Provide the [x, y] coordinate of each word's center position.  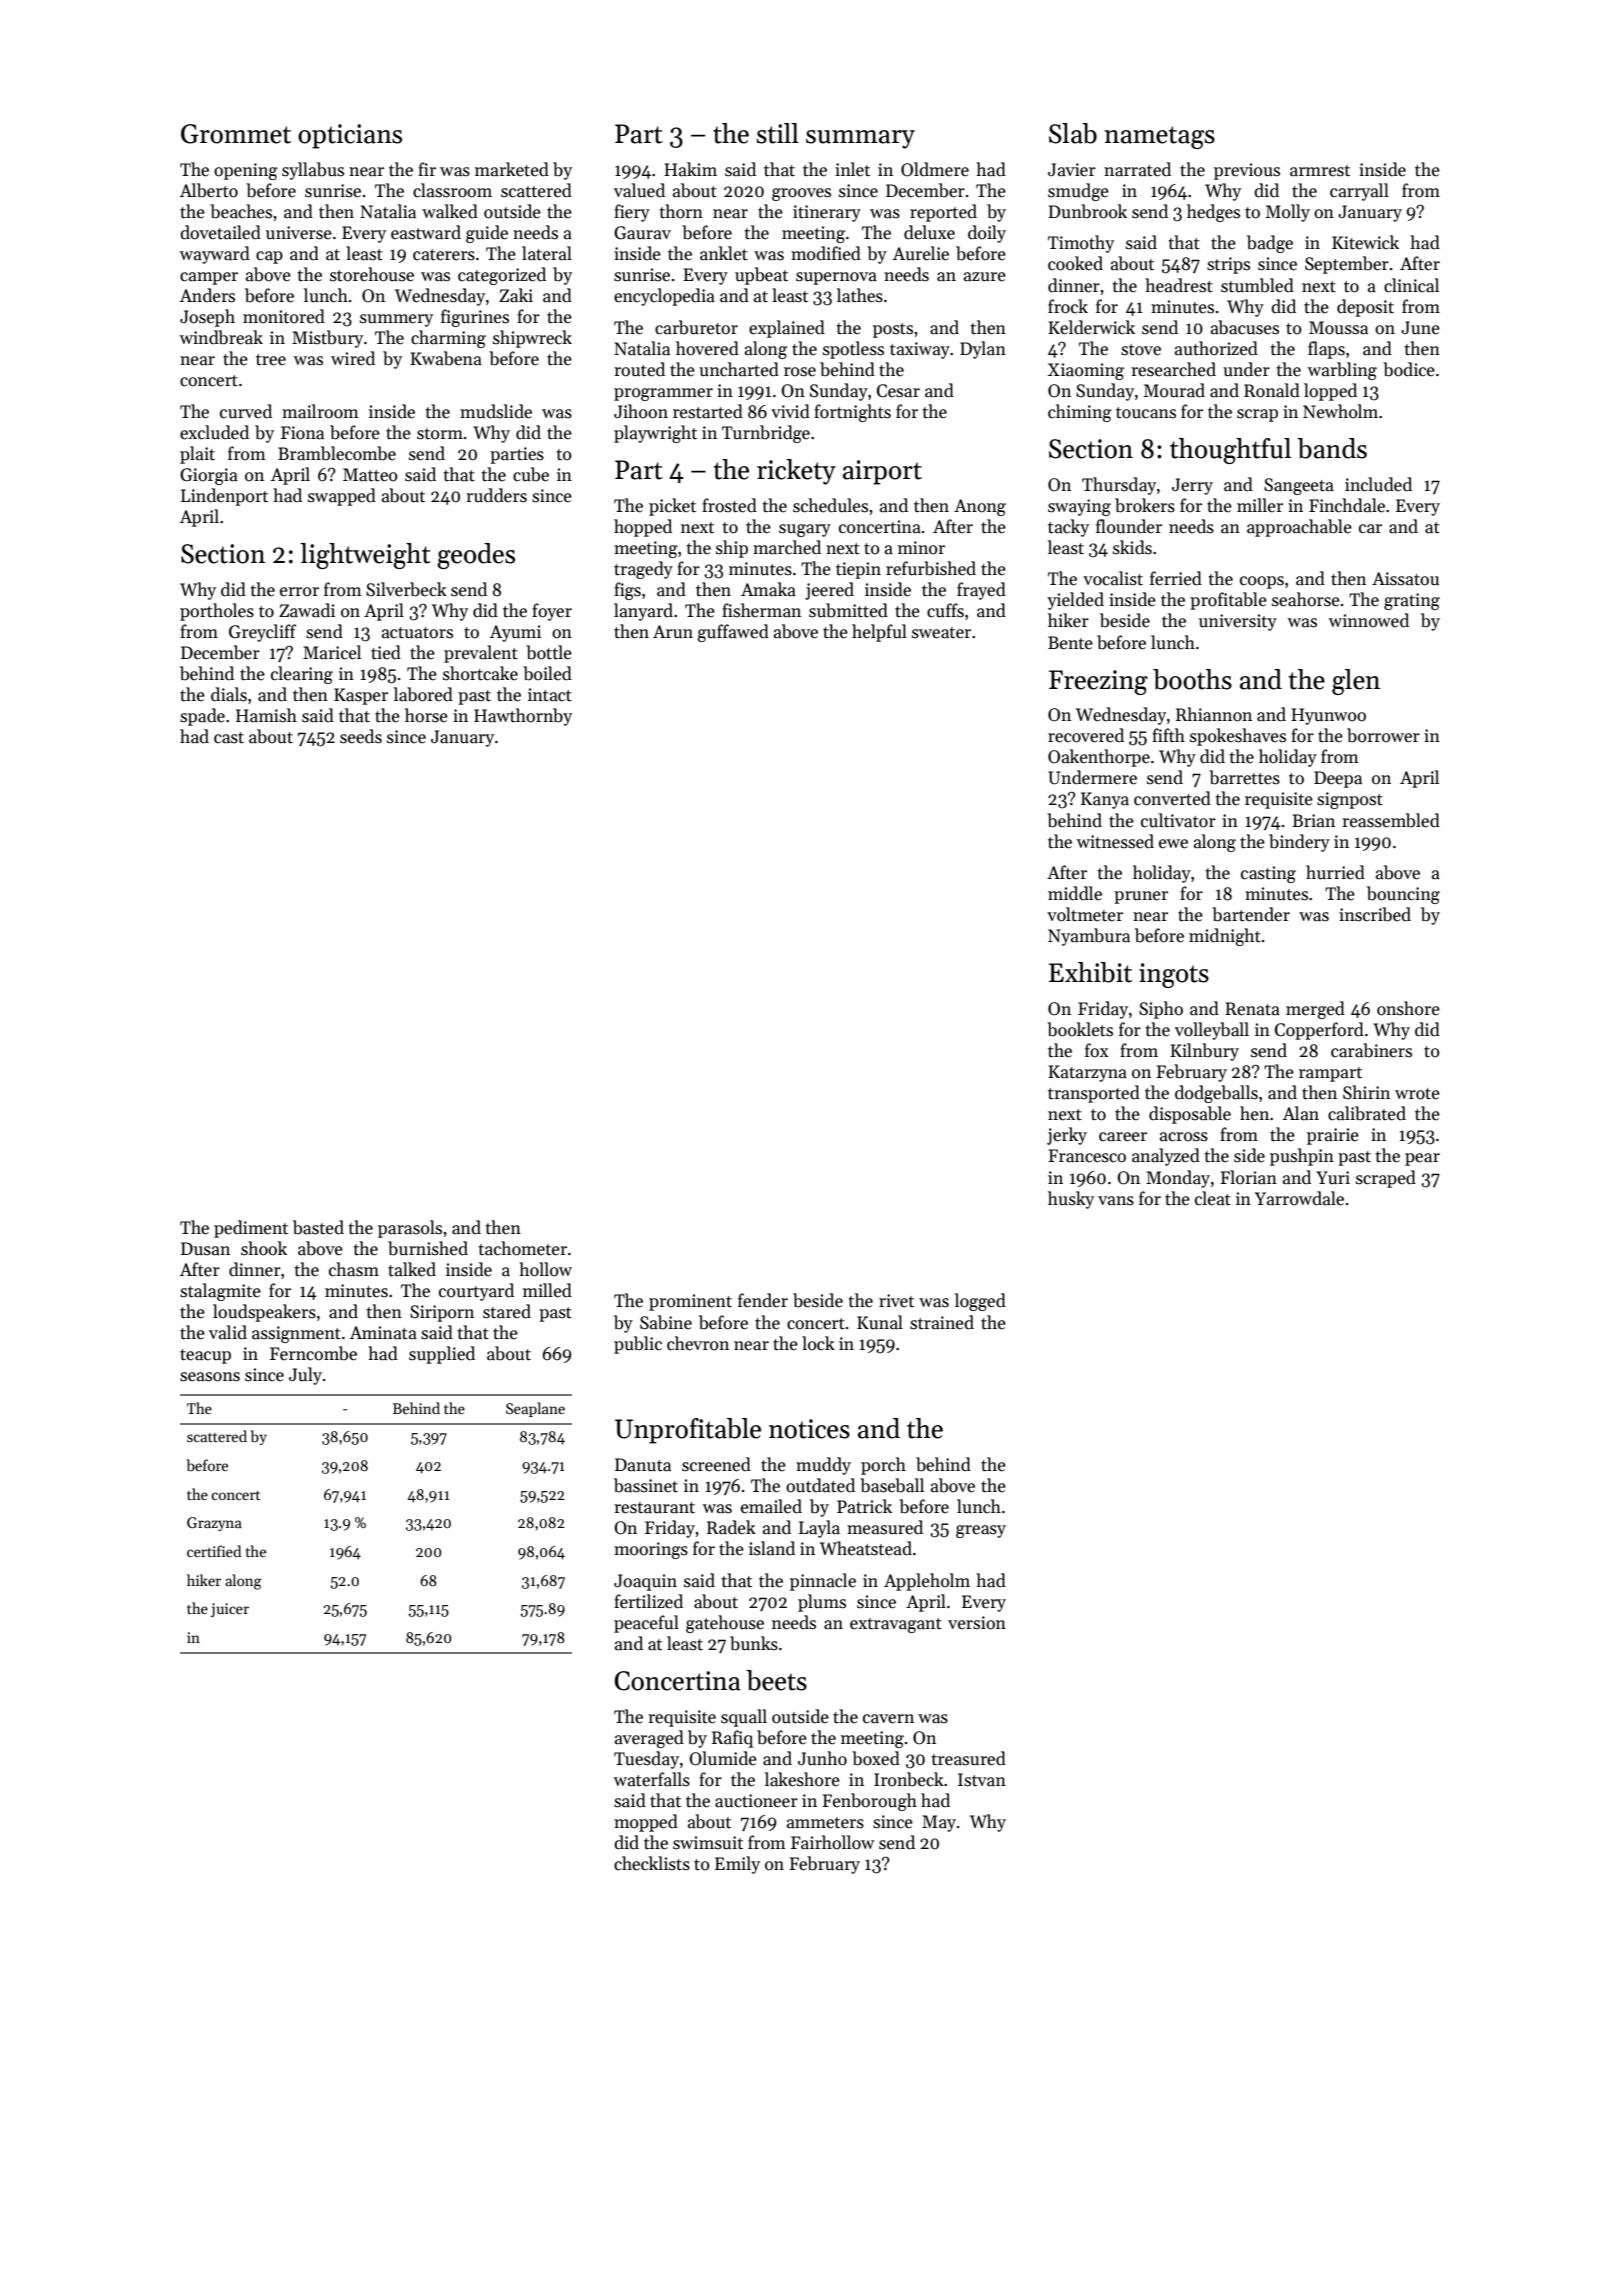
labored [423, 694]
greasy [981, 1531]
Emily [737, 1865]
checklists [652, 1863]
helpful [879, 633]
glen [1356, 682]
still [778, 133]
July [305, 1376]
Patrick [864, 1506]
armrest [1320, 171]
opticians [350, 136]
